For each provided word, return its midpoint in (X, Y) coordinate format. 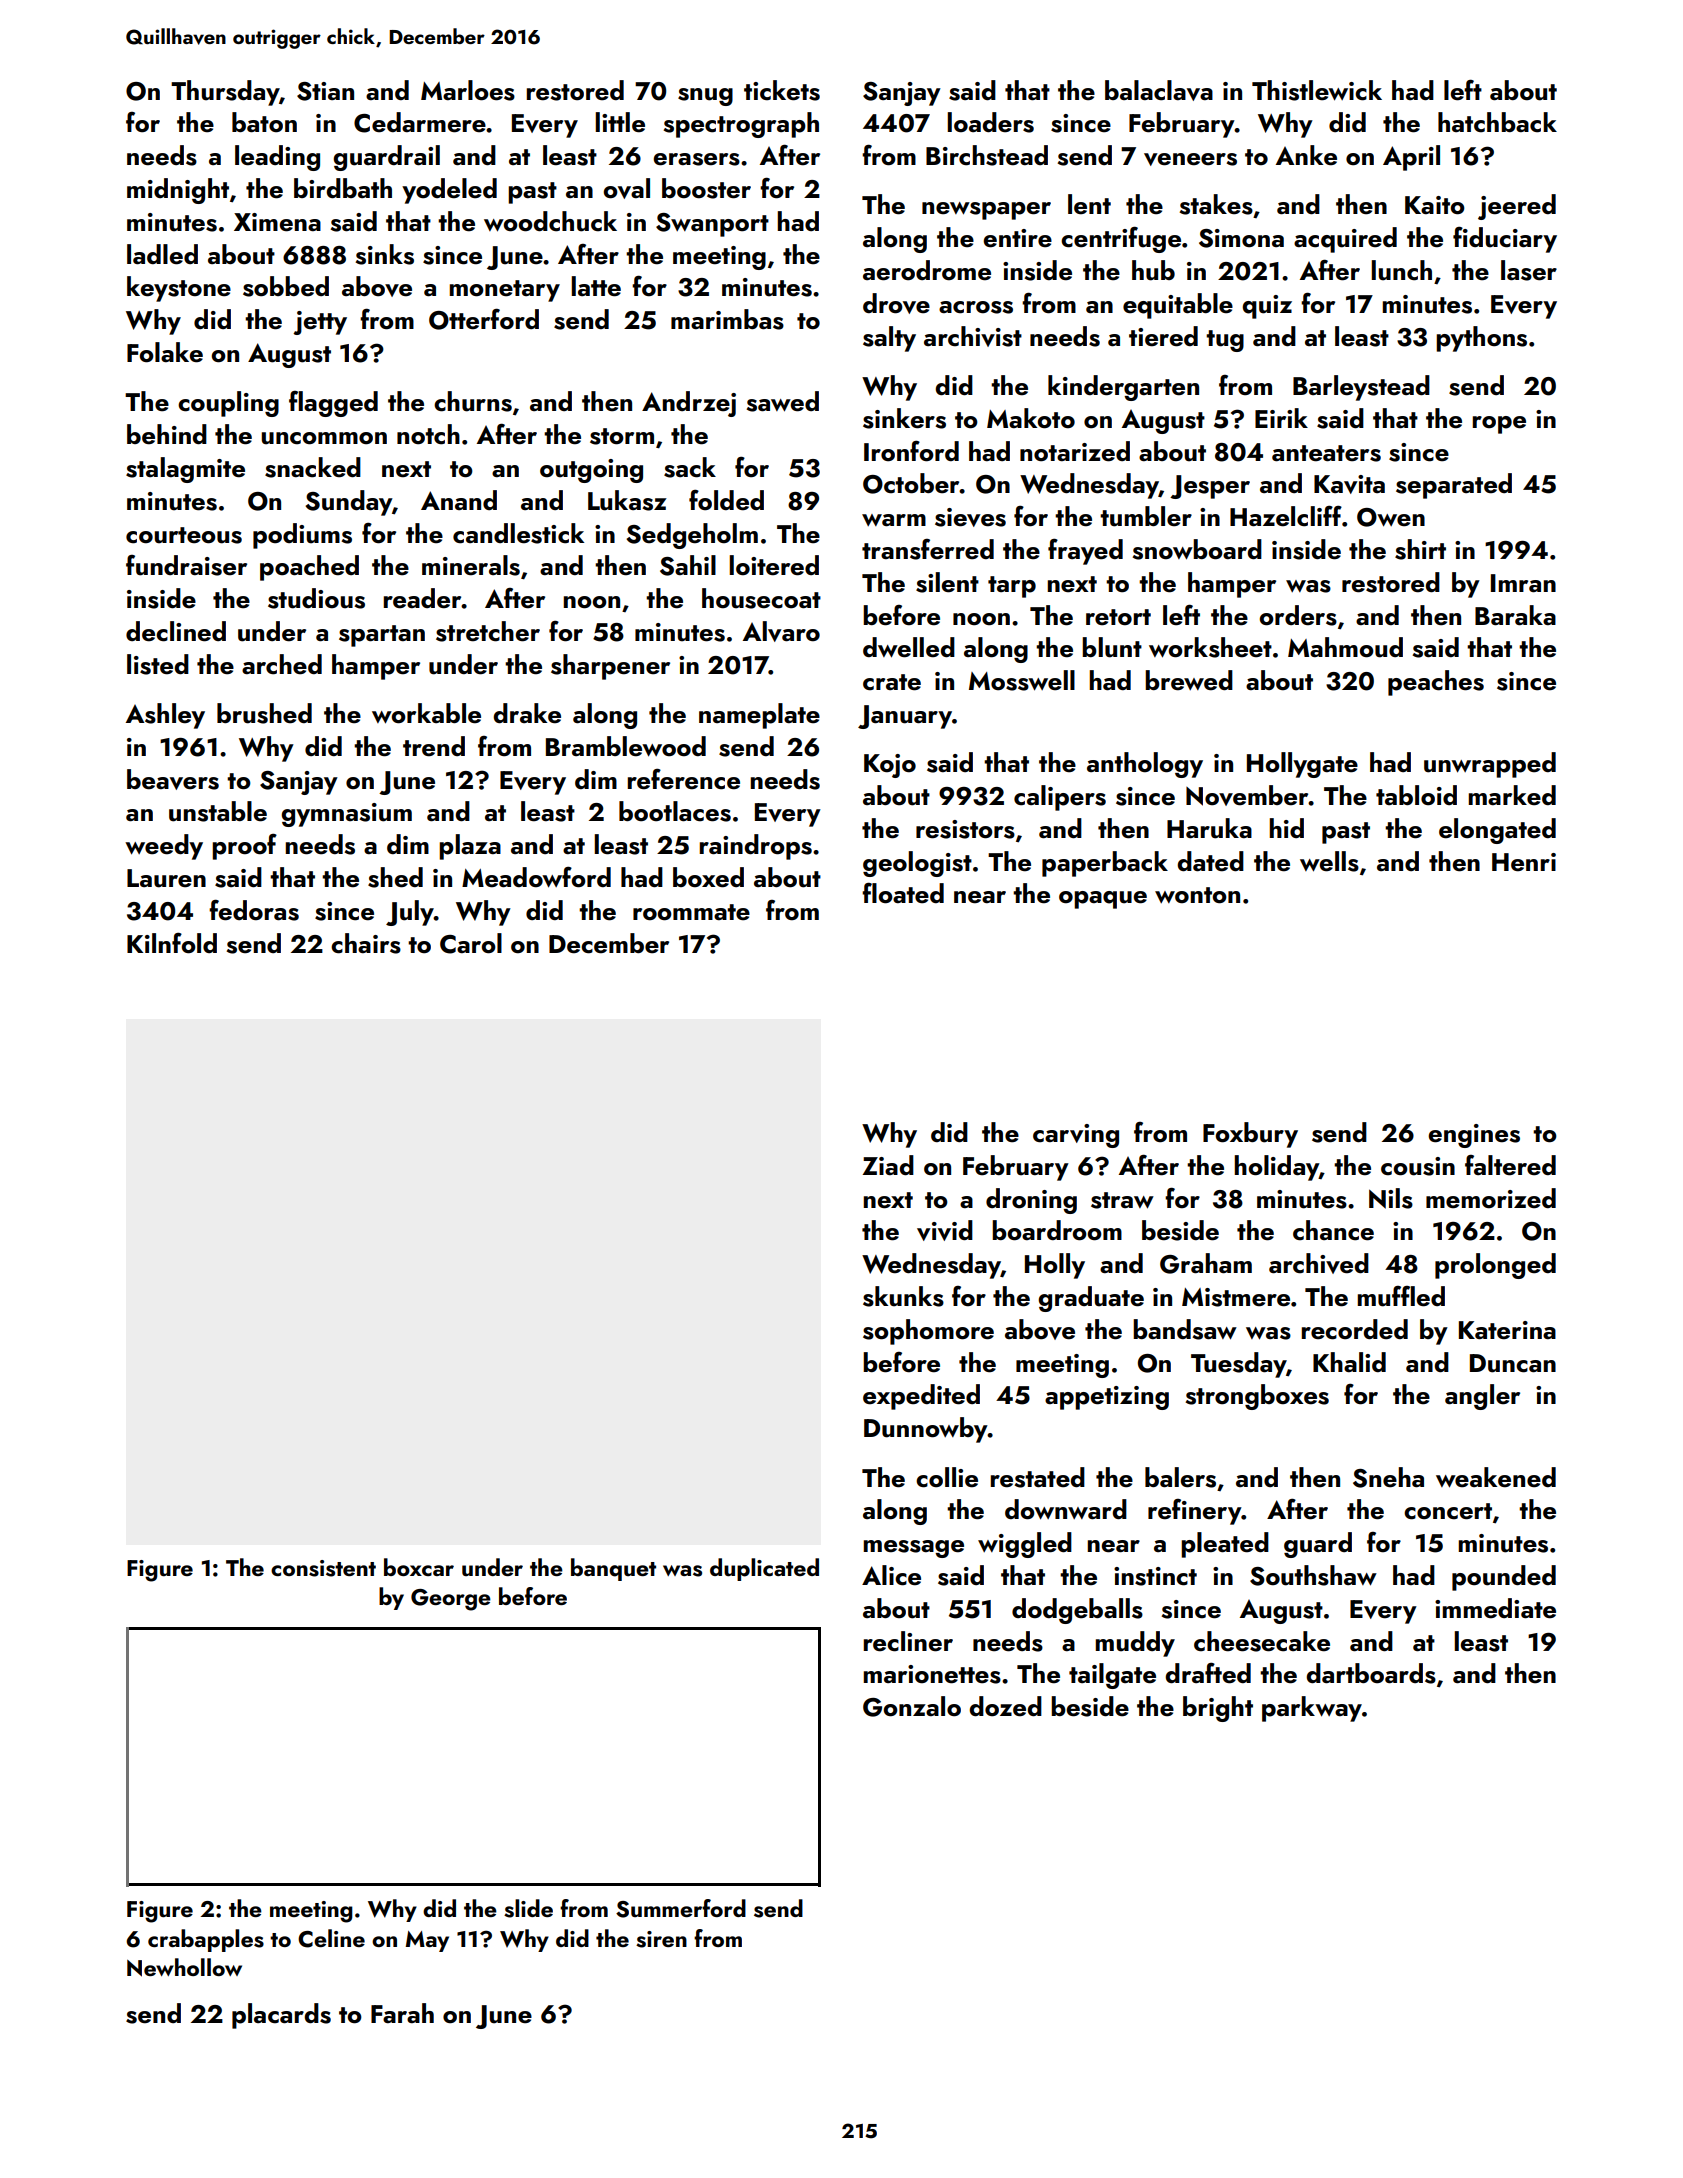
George (451, 1600)
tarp (1012, 587)
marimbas (727, 319)
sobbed (286, 286)
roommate (691, 912)
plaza (470, 847)
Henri (1524, 862)
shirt (1420, 549)
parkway (1312, 1709)
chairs (366, 943)
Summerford (681, 1908)
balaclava (1159, 90)
